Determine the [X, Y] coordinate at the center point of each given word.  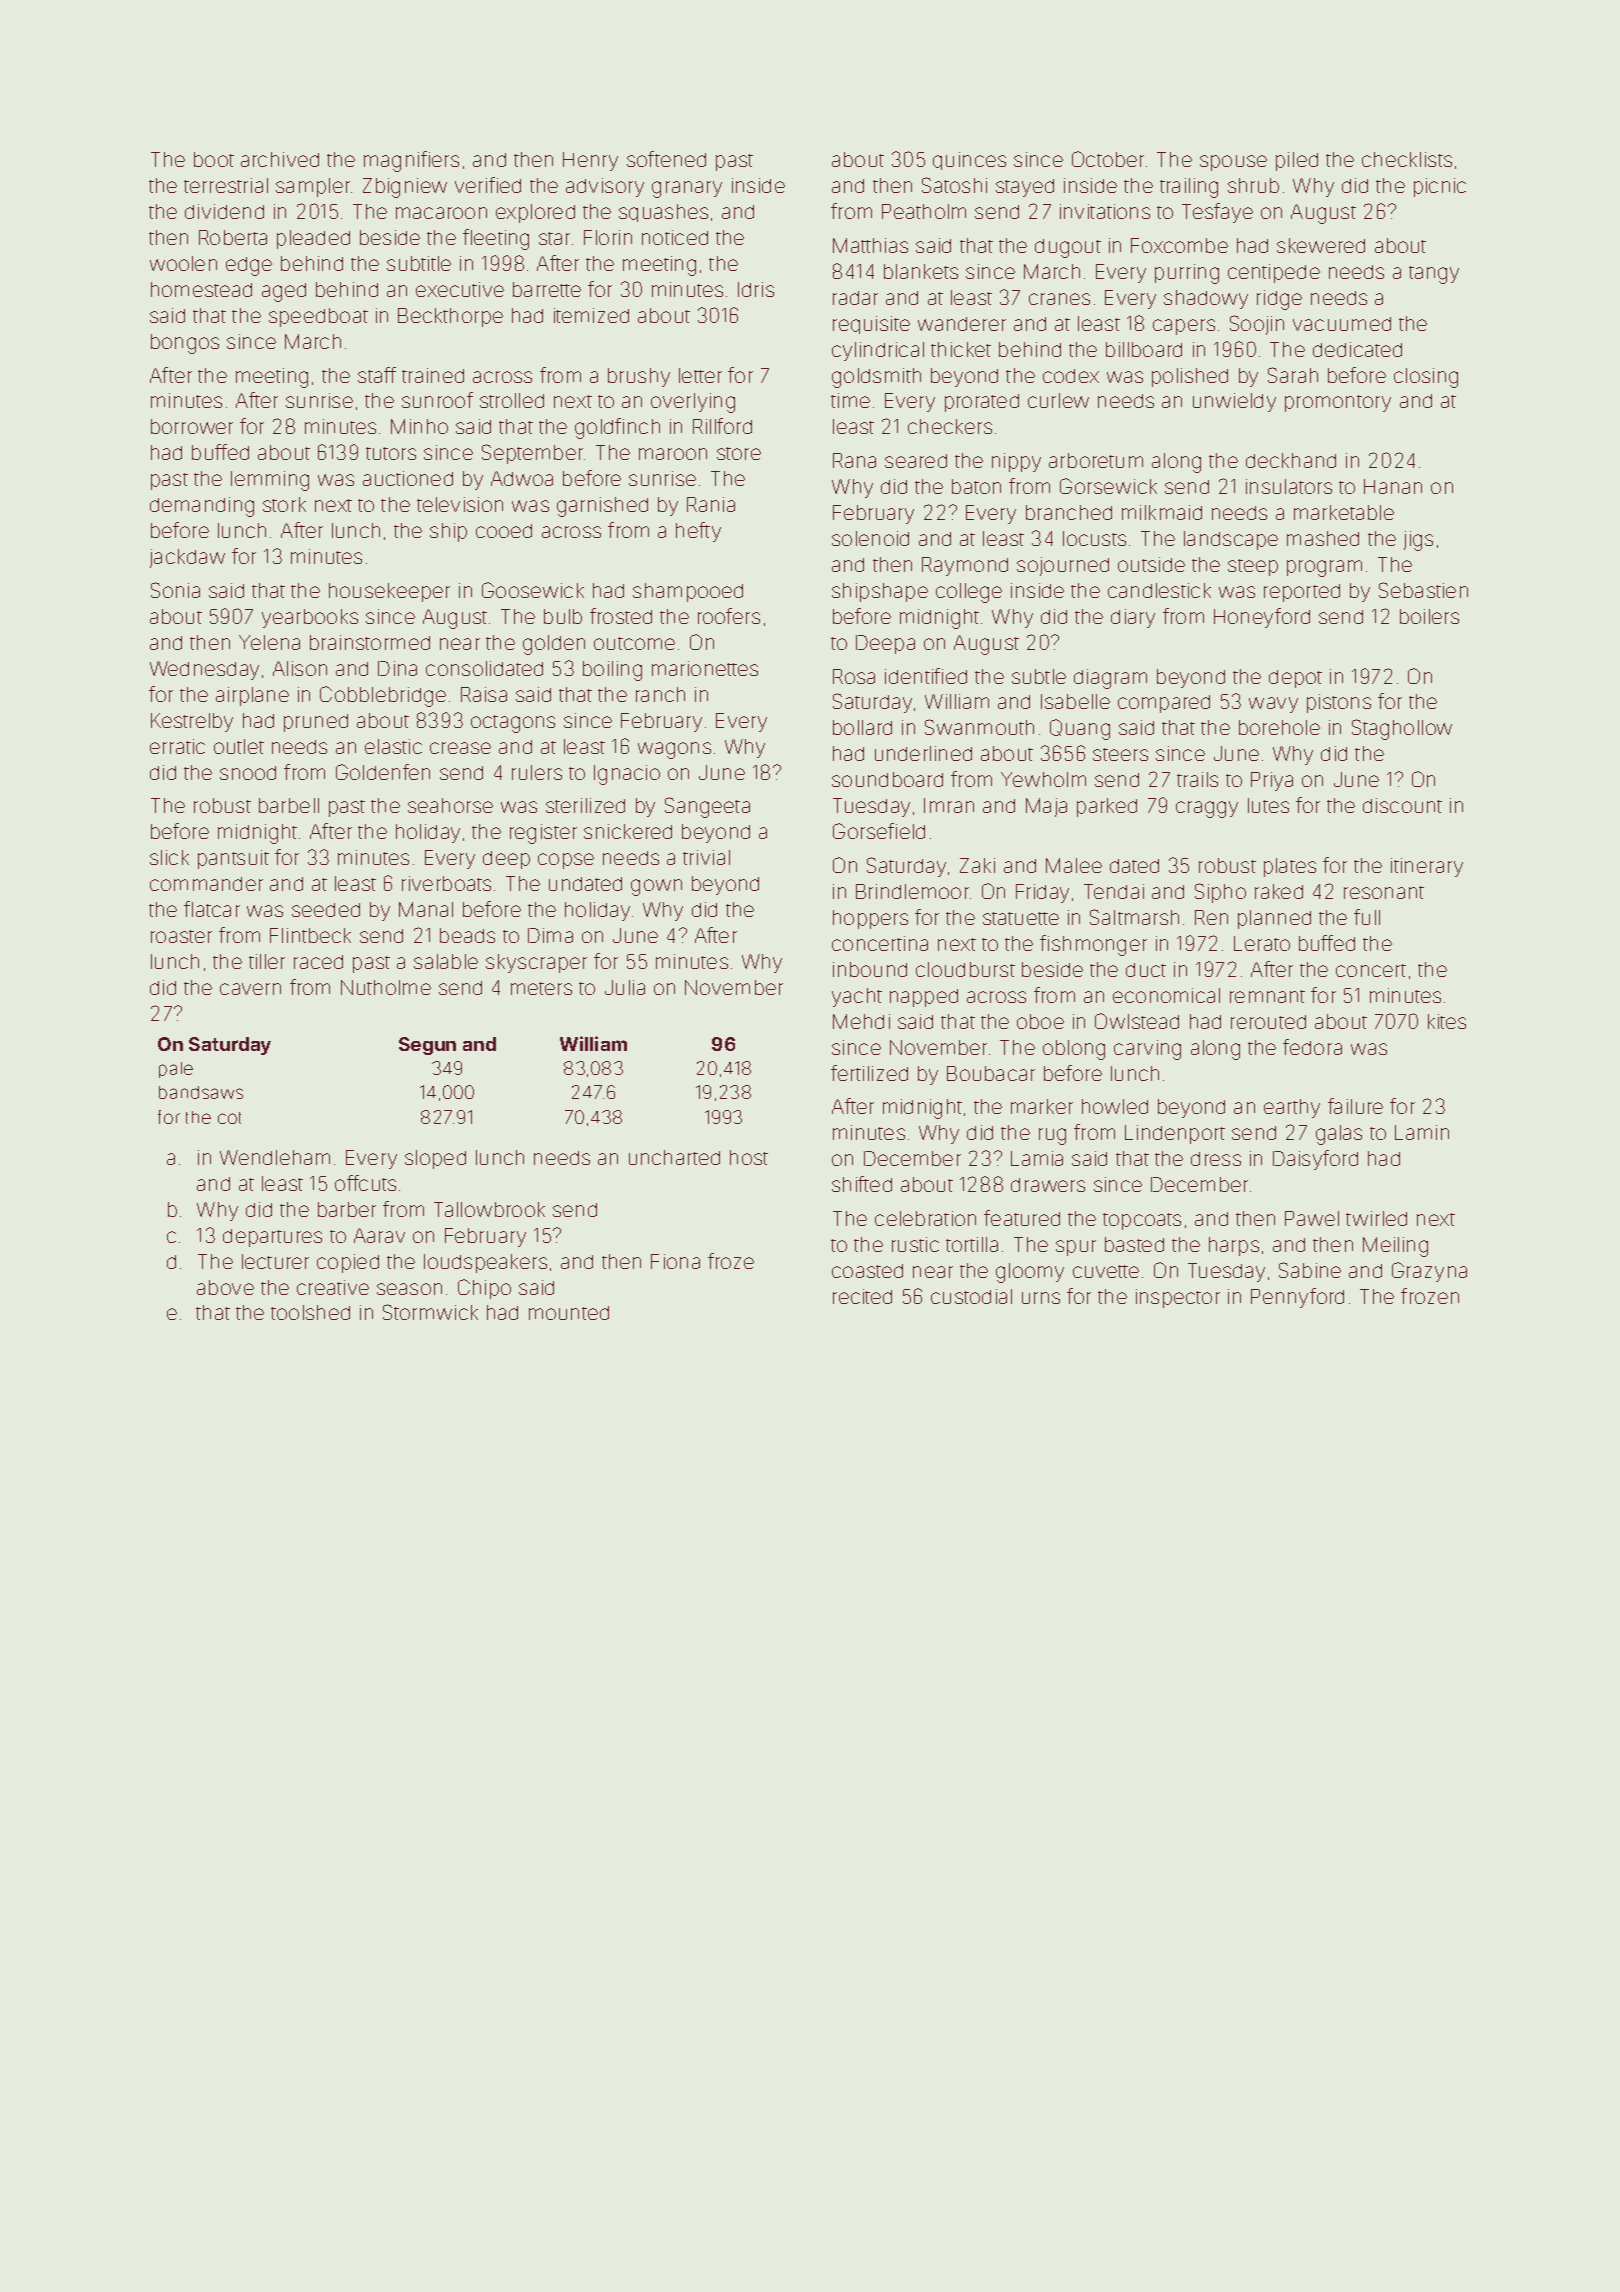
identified [926, 676]
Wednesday [204, 670]
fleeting [496, 239]
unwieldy [1234, 402]
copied [348, 1263]
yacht [857, 997]
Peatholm [924, 211]
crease [460, 748]
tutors [391, 453]
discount [1402, 805]
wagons [674, 750]
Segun [427, 1046]
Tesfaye [1217, 213]
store [739, 453]
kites [1447, 1021]
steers [1120, 754]
